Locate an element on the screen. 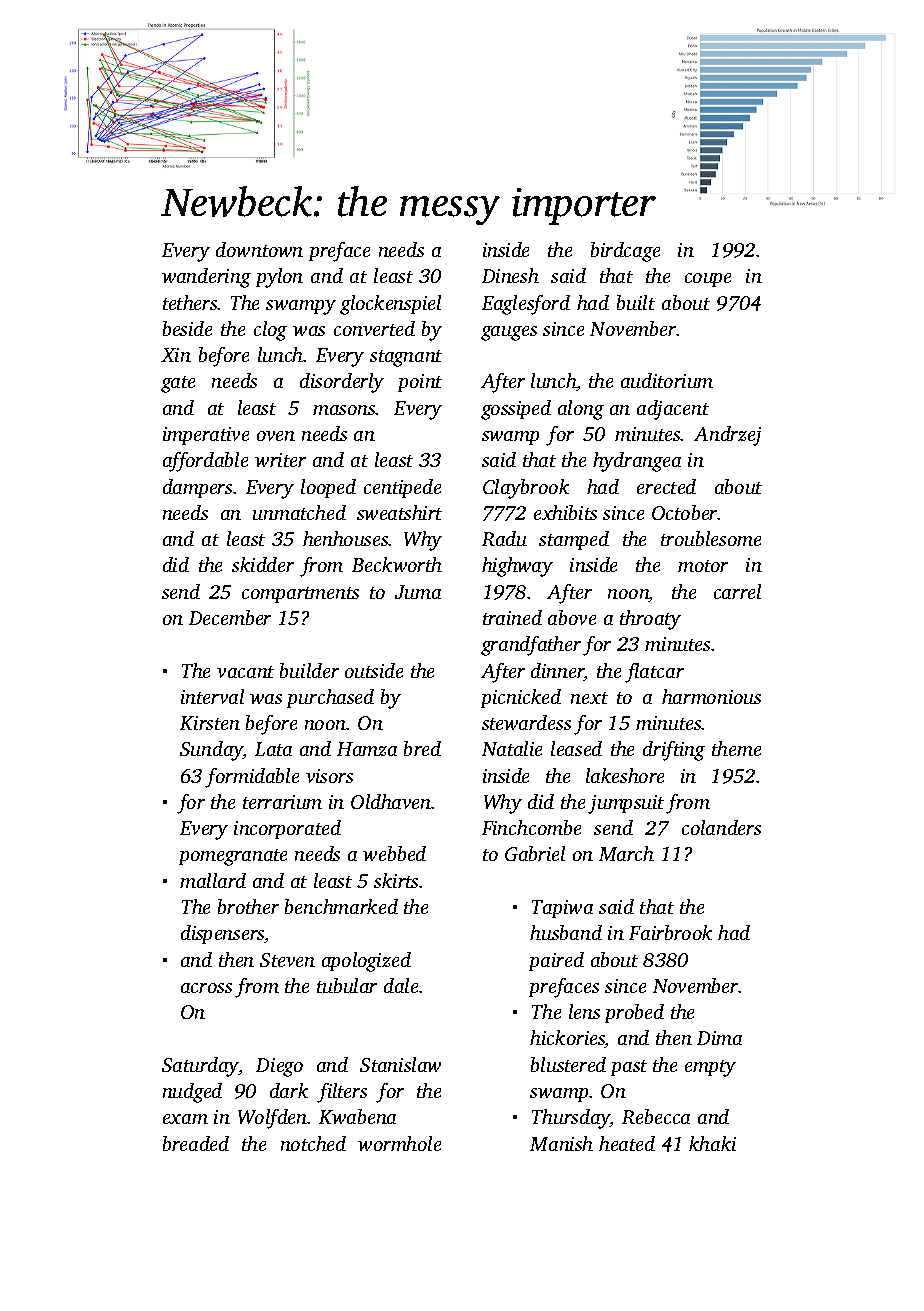 Image resolution: width=924 pixels, height=1311 pixels. gauges is located at coordinates (509, 333).
